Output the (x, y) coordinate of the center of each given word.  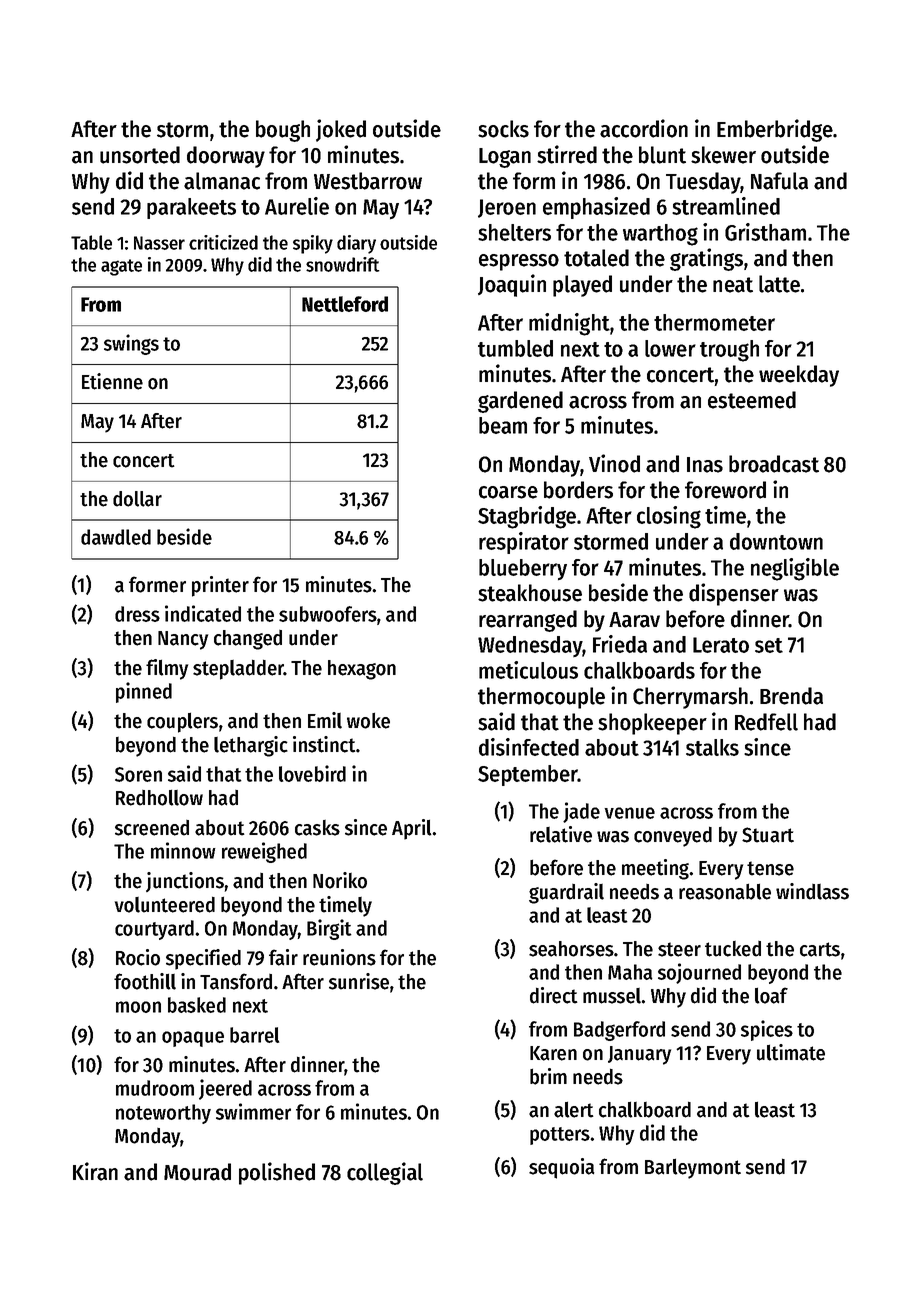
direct (554, 995)
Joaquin (512, 285)
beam (503, 425)
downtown (776, 541)
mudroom (155, 1088)
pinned (144, 692)
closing (669, 517)
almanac (222, 181)
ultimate (791, 1052)
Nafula (779, 181)
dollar (137, 499)
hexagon (362, 670)
